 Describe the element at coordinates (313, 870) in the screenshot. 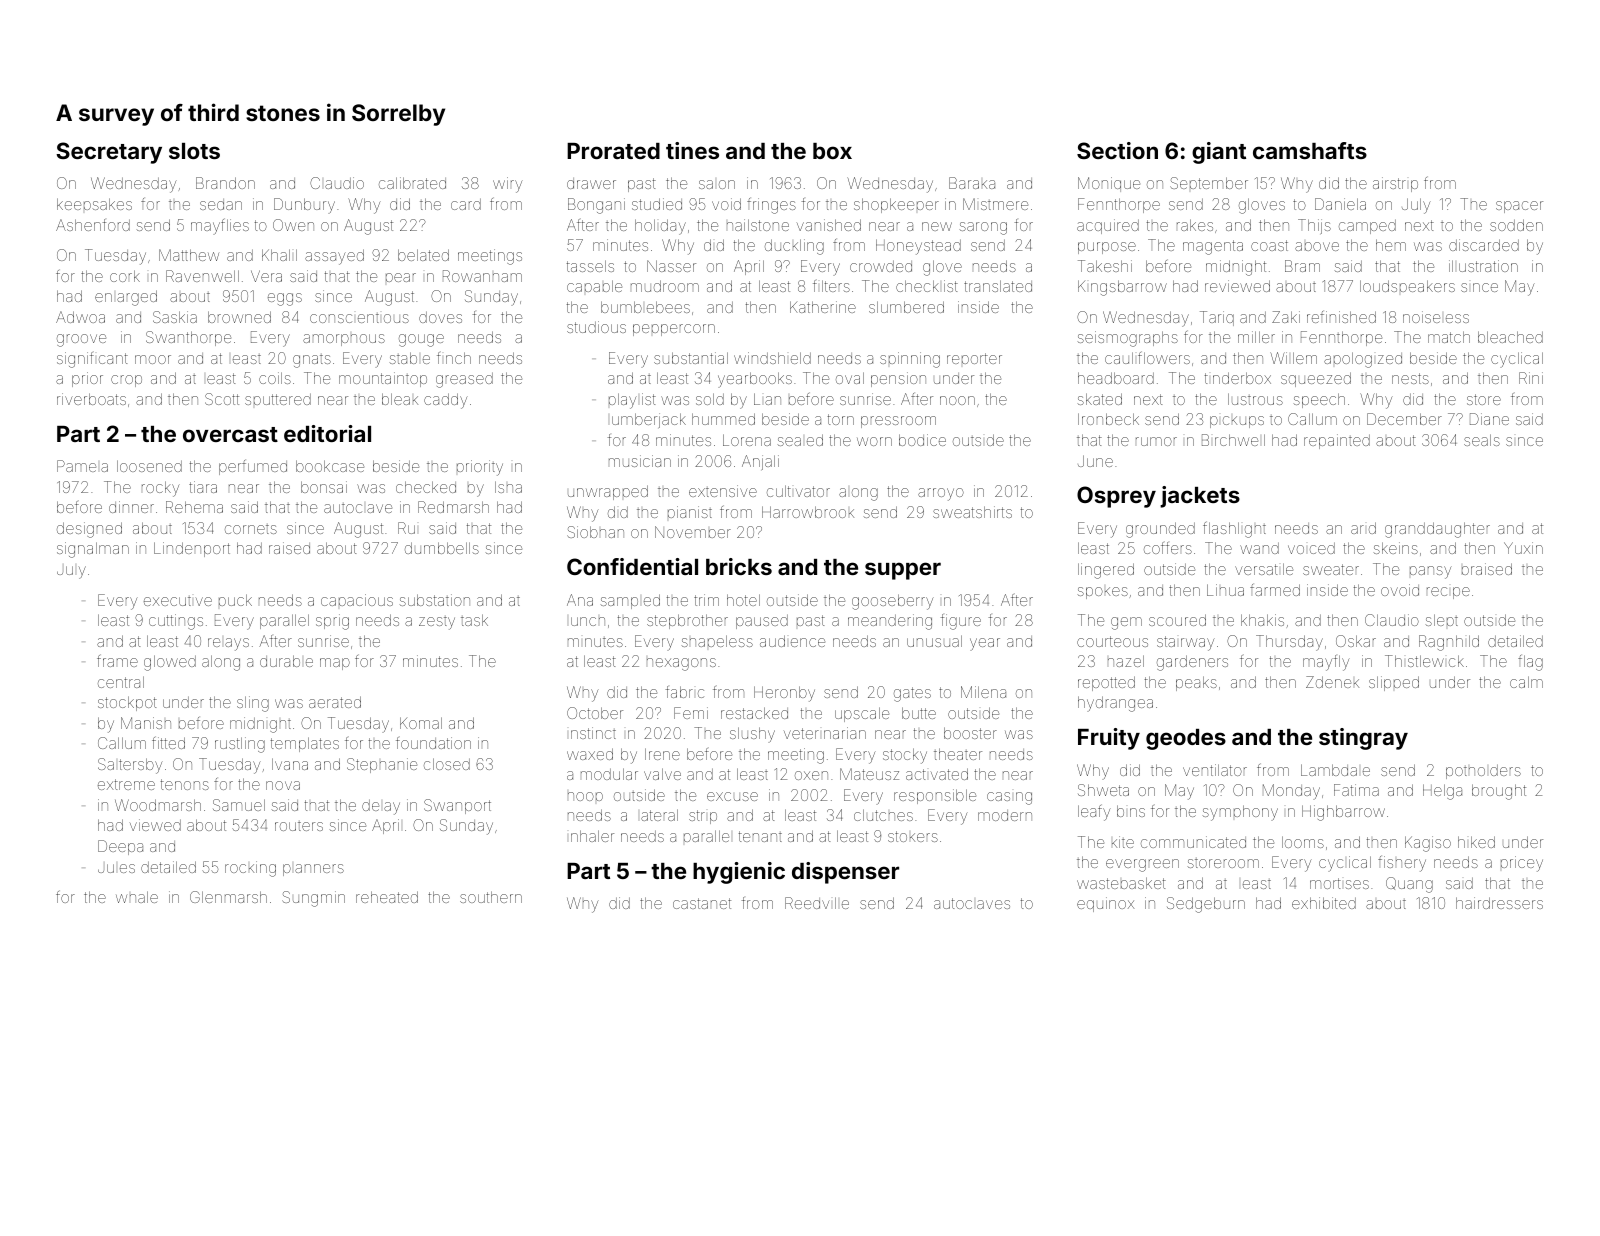

I see `planners` at that location.
